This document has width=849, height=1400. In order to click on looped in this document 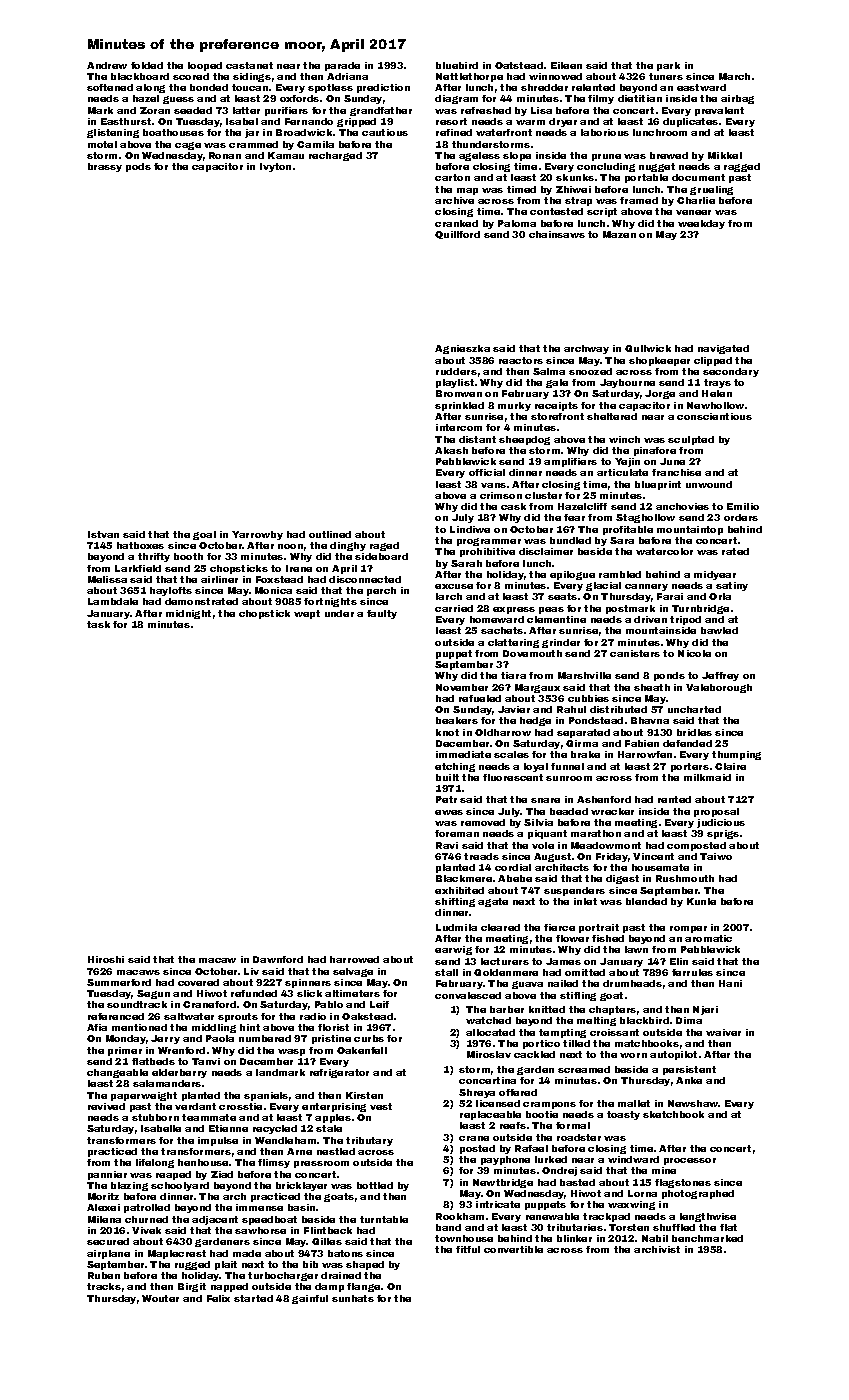, I will do `click(205, 66)`.
